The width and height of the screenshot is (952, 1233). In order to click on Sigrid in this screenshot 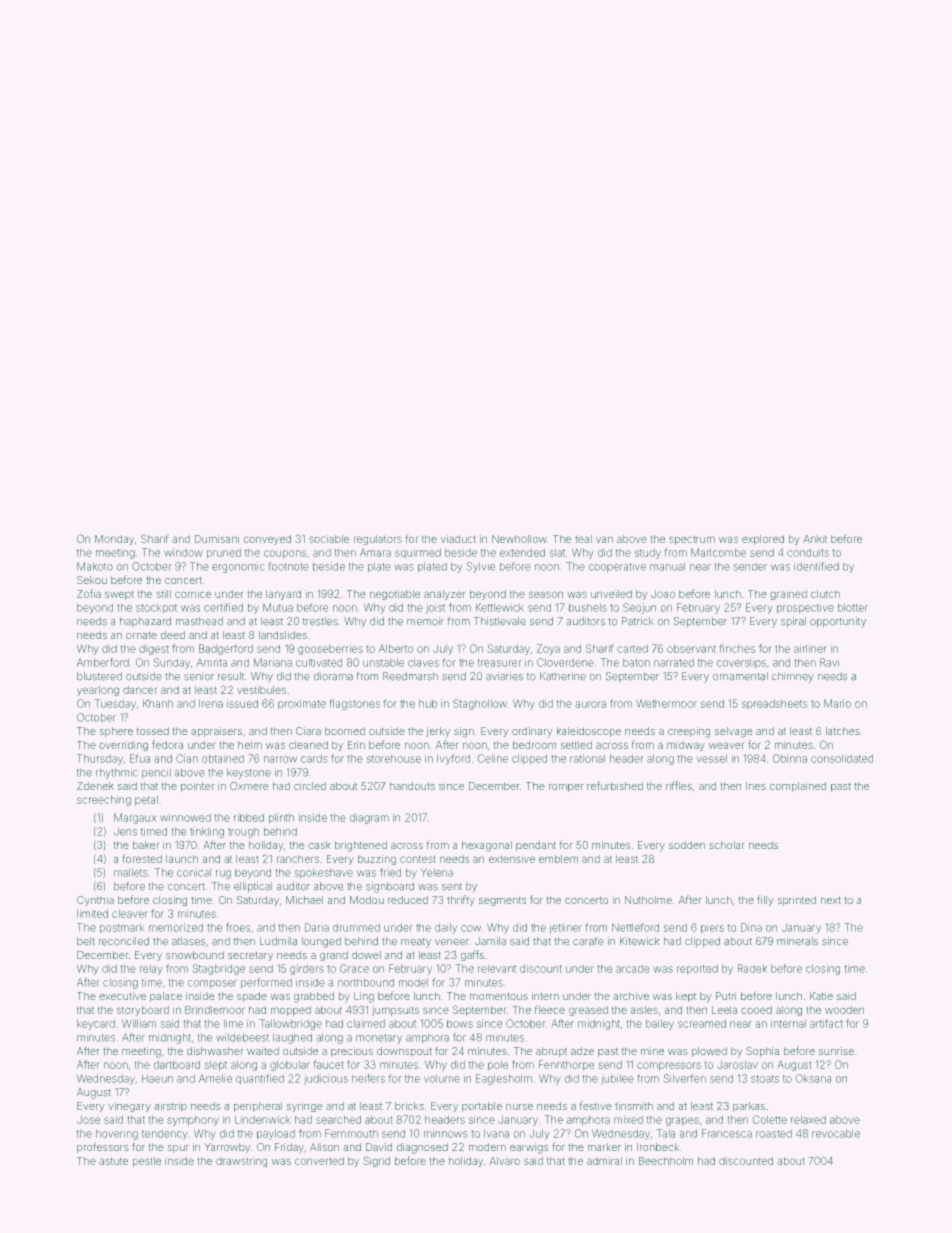, I will do `click(377, 1162)`.
